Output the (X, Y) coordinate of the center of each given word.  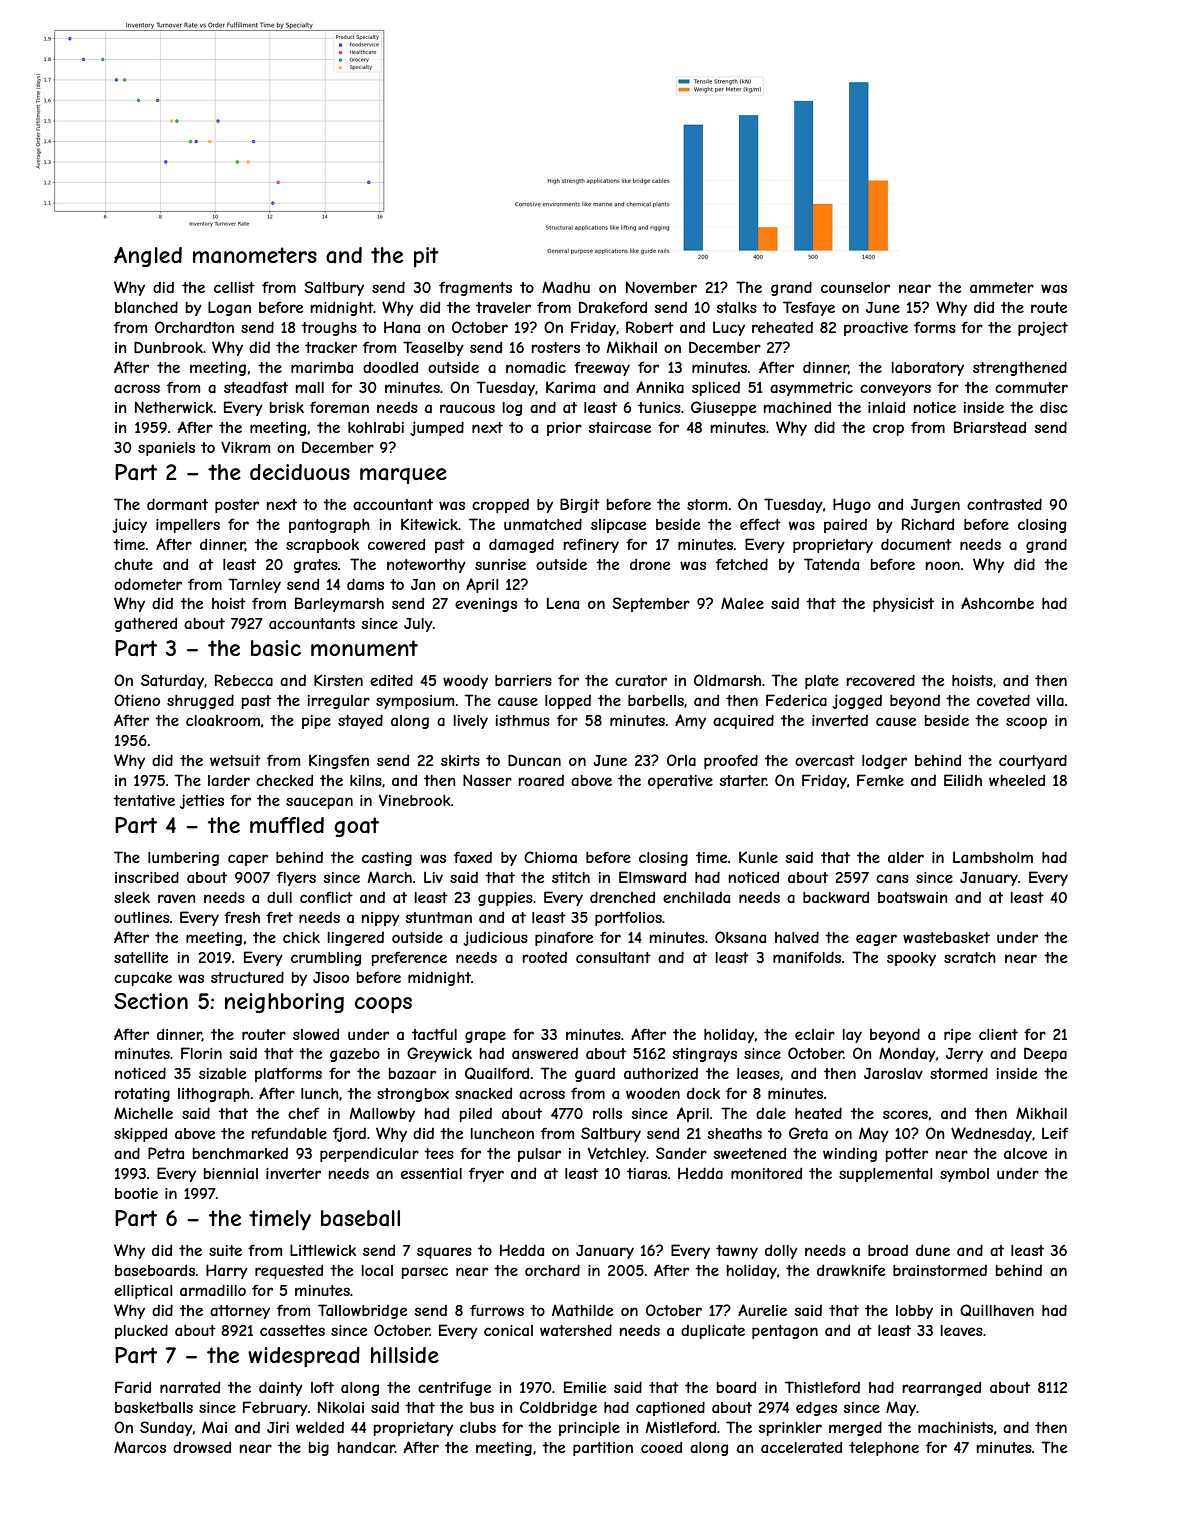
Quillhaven (997, 1310)
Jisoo (331, 977)
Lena (563, 603)
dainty (281, 1388)
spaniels (166, 449)
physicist (903, 605)
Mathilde (582, 1310)
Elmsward (652, 877)
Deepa (1045, 1054)
